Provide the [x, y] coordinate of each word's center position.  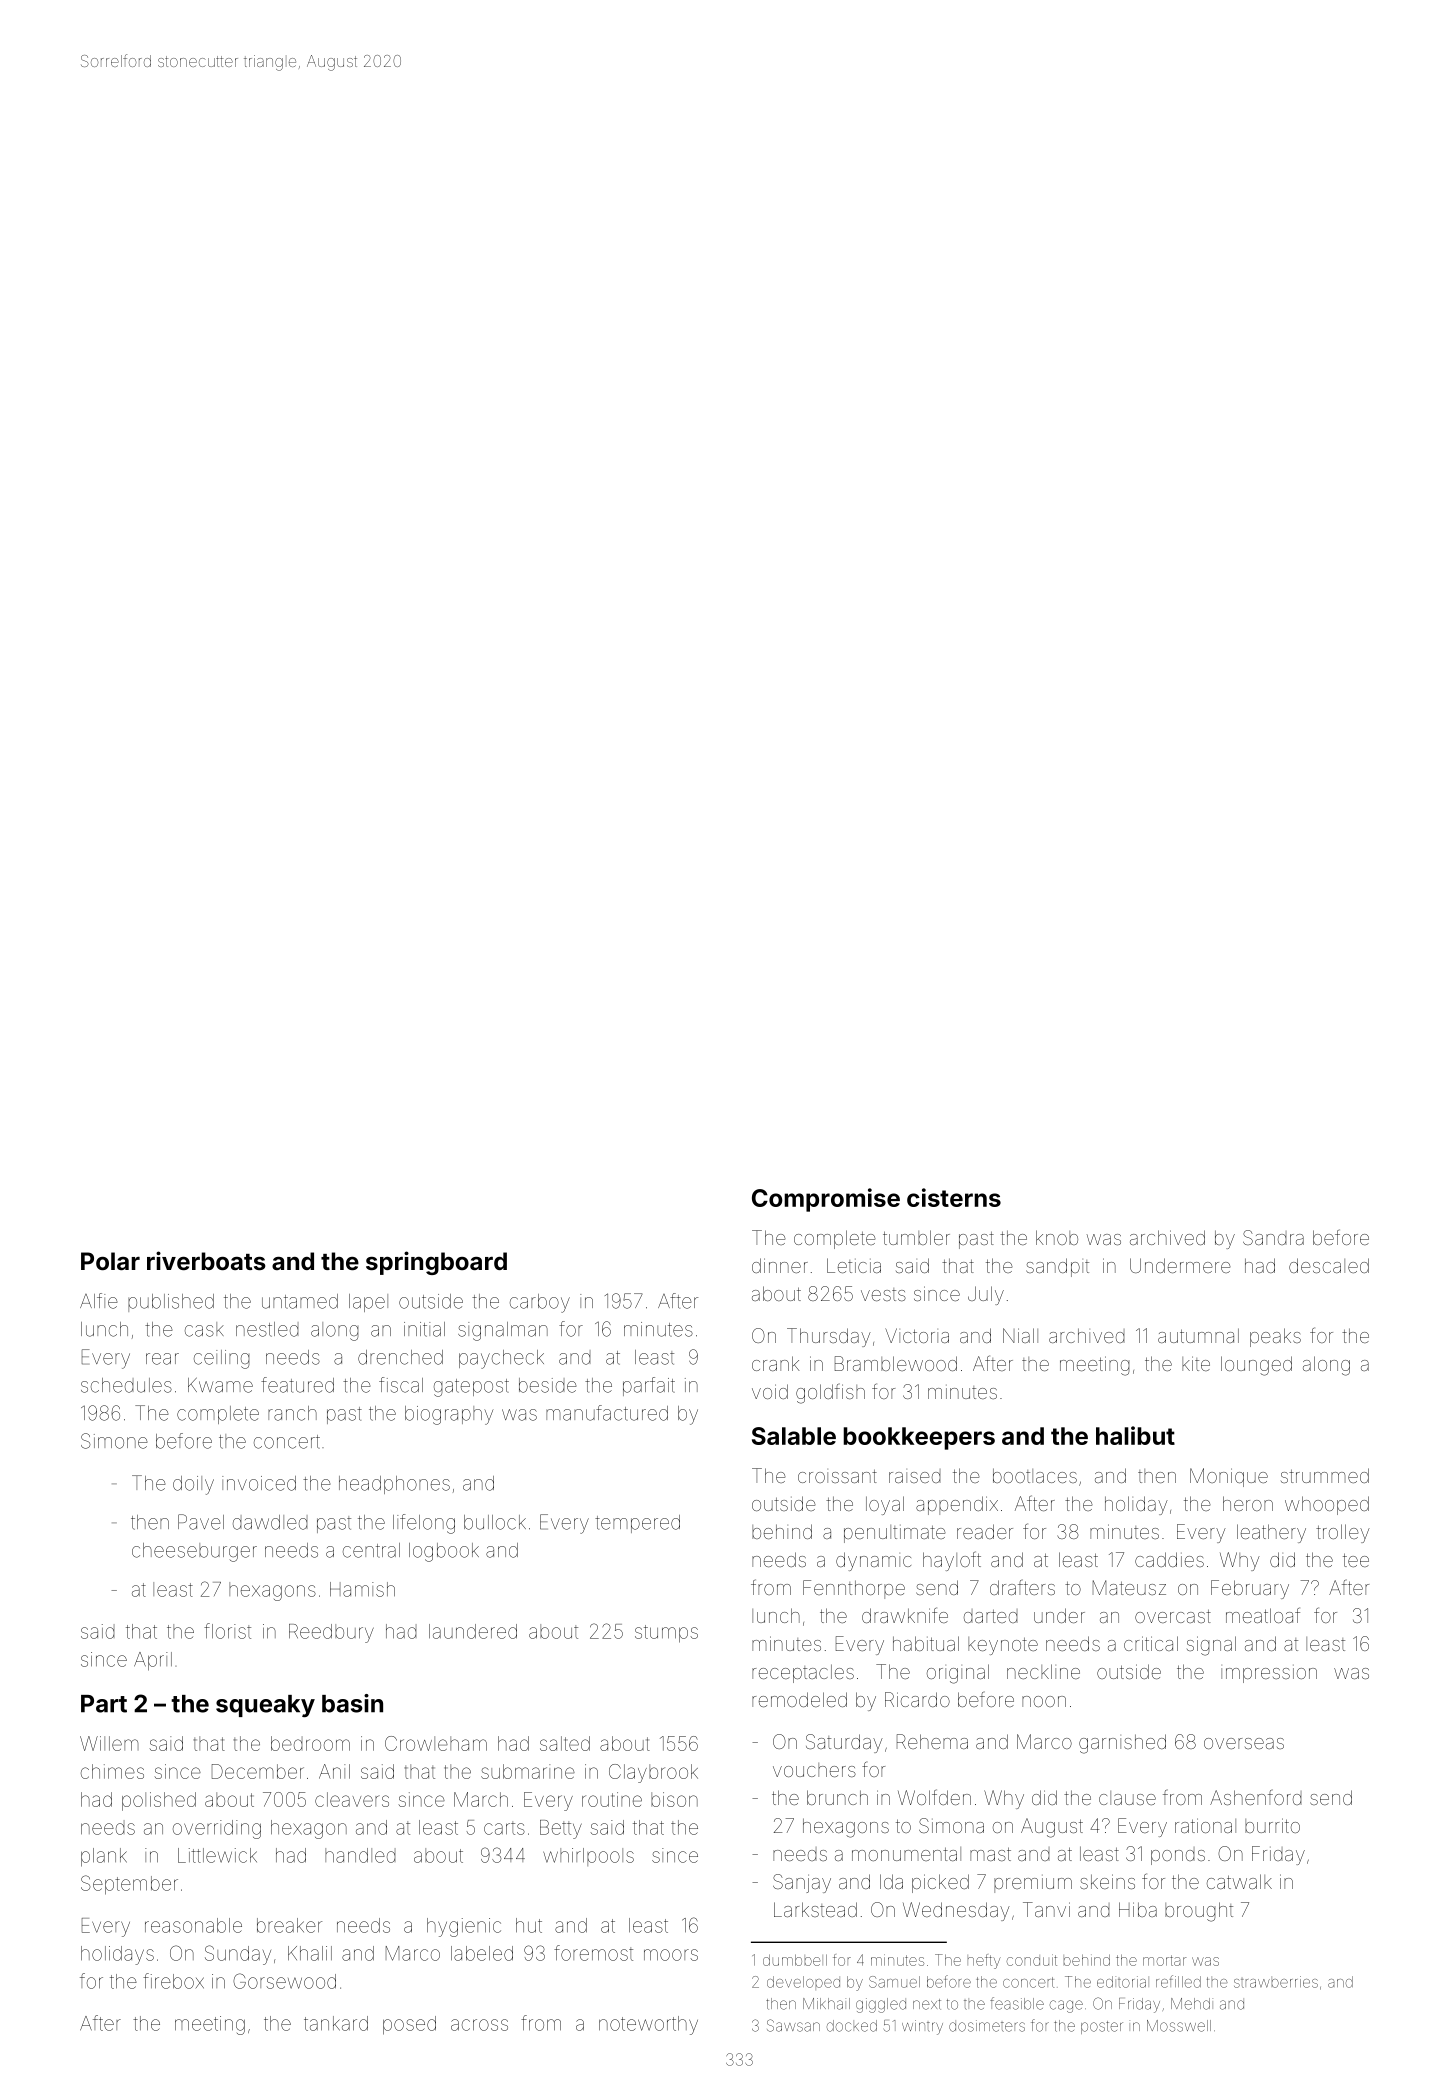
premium [1033, 1884]
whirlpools [588, 1857]
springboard [436, 1263]
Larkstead [815, 1909]
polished [159, 1801]
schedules [126, 1385]
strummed [1325, 1475]
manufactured [607, 1413]
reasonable [193, 1925]
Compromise [826, 1200]
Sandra [1273, 1237]
